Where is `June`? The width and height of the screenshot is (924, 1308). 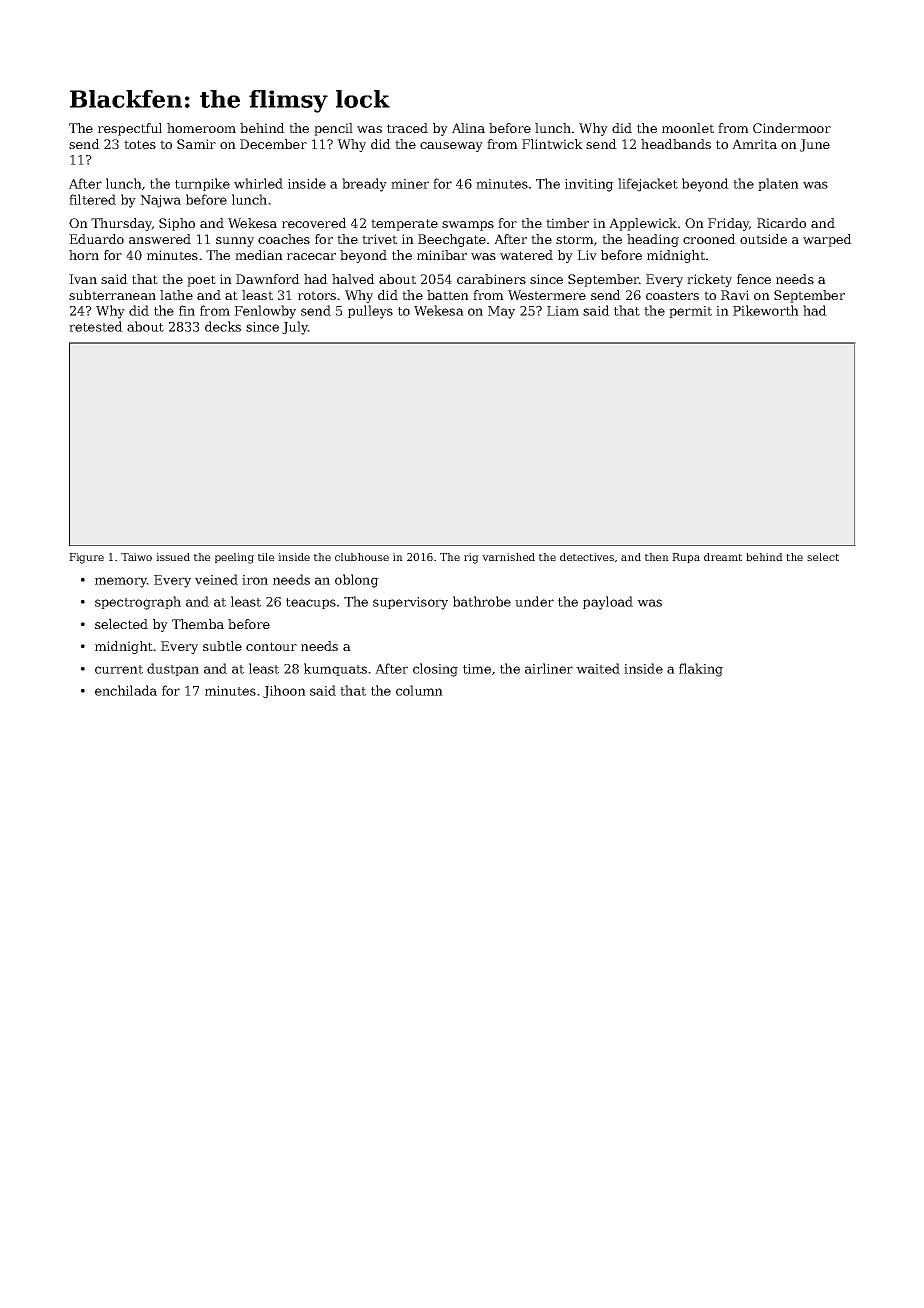 June is located at coordinates (815, 145).
